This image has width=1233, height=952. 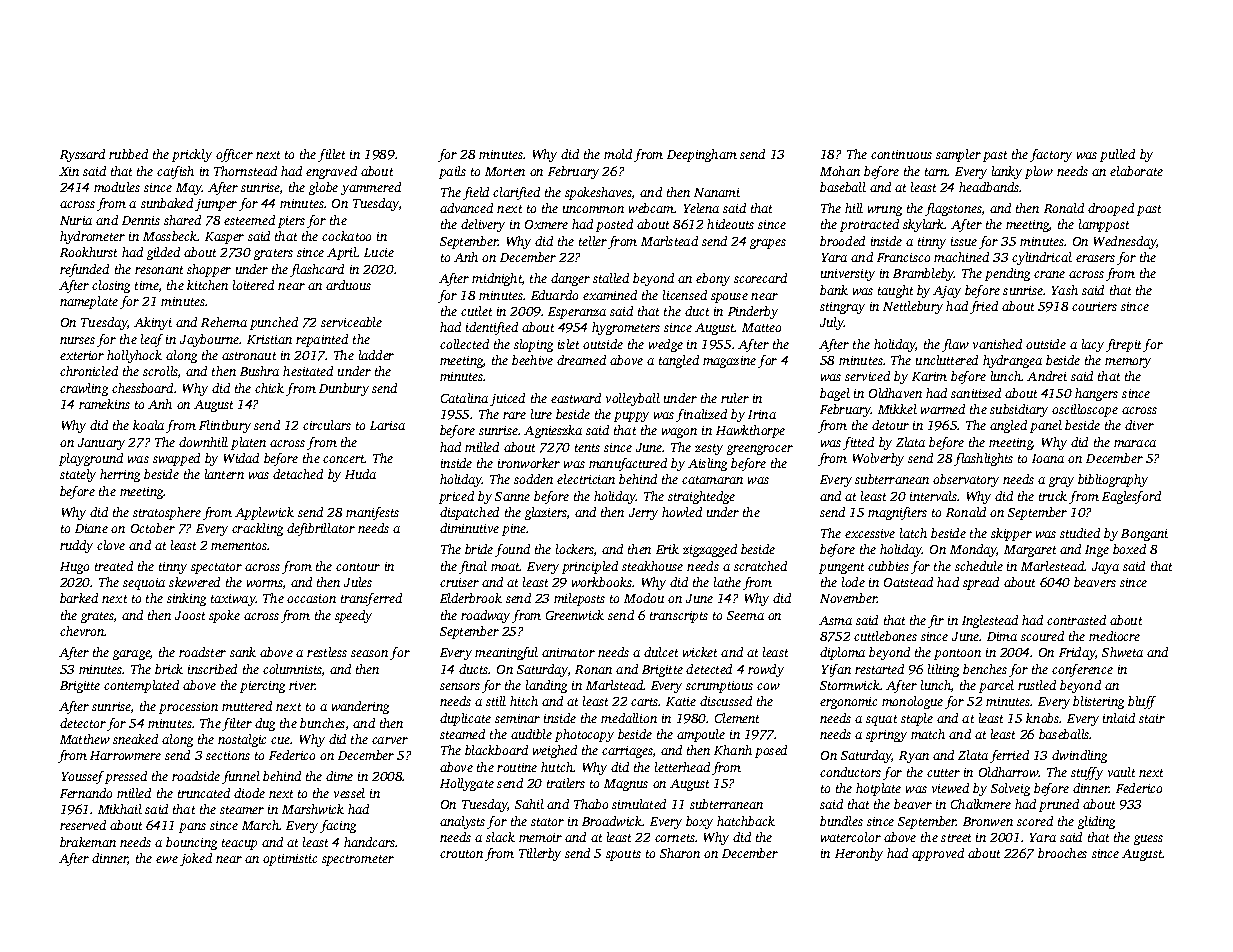 I want to click on Fernando, so click(x=86, y=793).
